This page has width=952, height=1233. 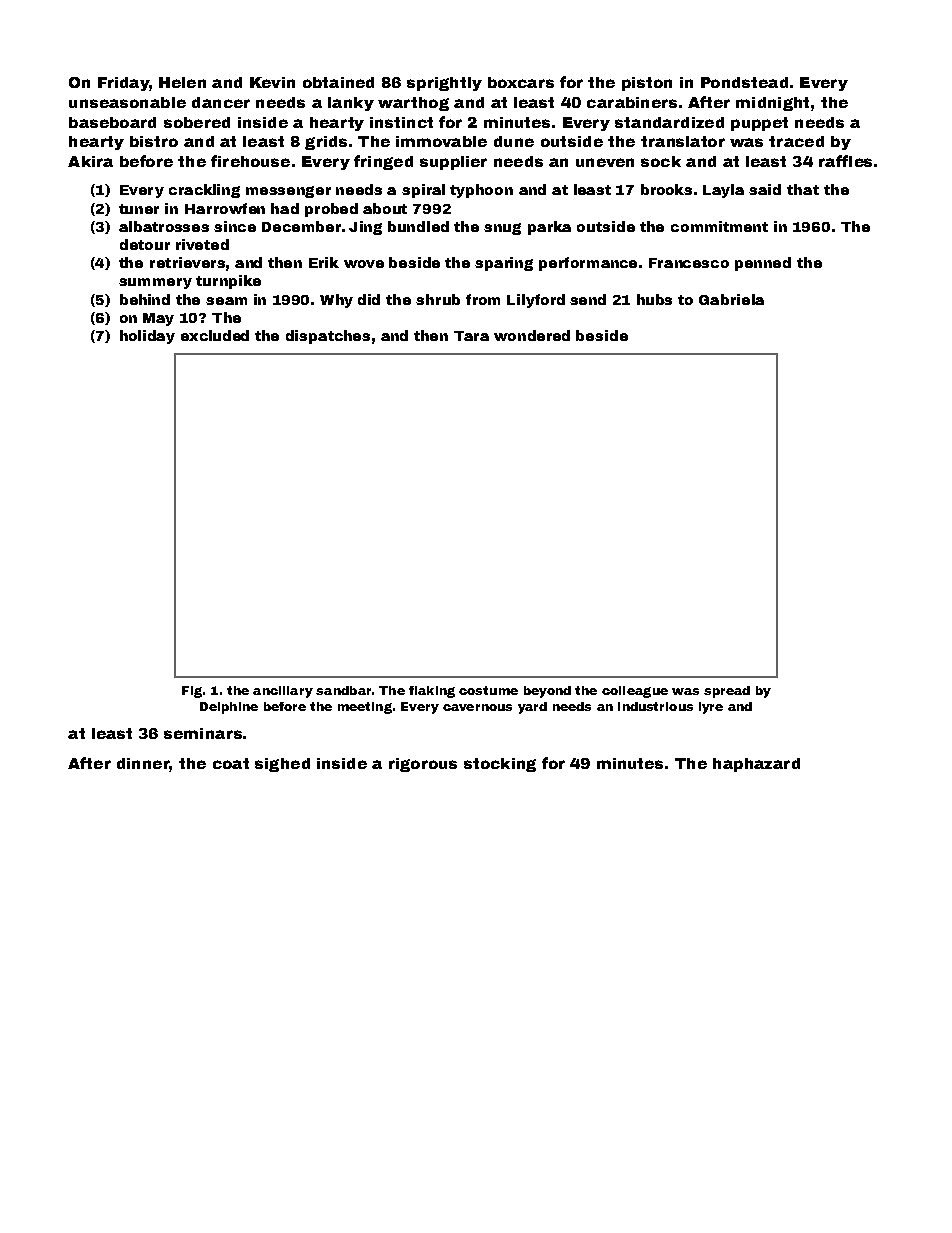 I want to click on lyre, so click(x=711, y=708).
